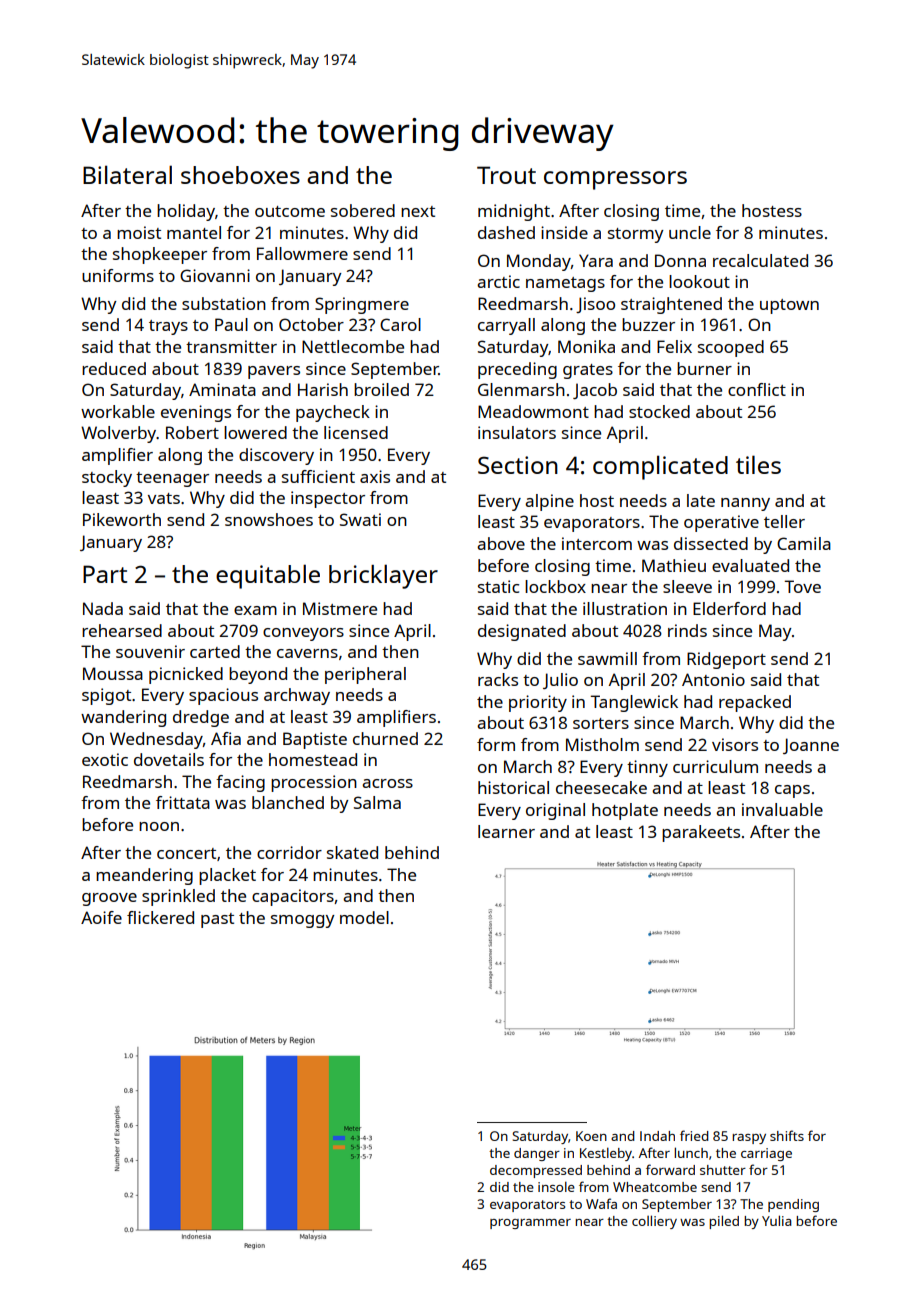 The width and height of the screenshot is (924, 1314). Describe the element at coordinates (118, 434) in the screenshot. I see `Wolverby` at that location.
